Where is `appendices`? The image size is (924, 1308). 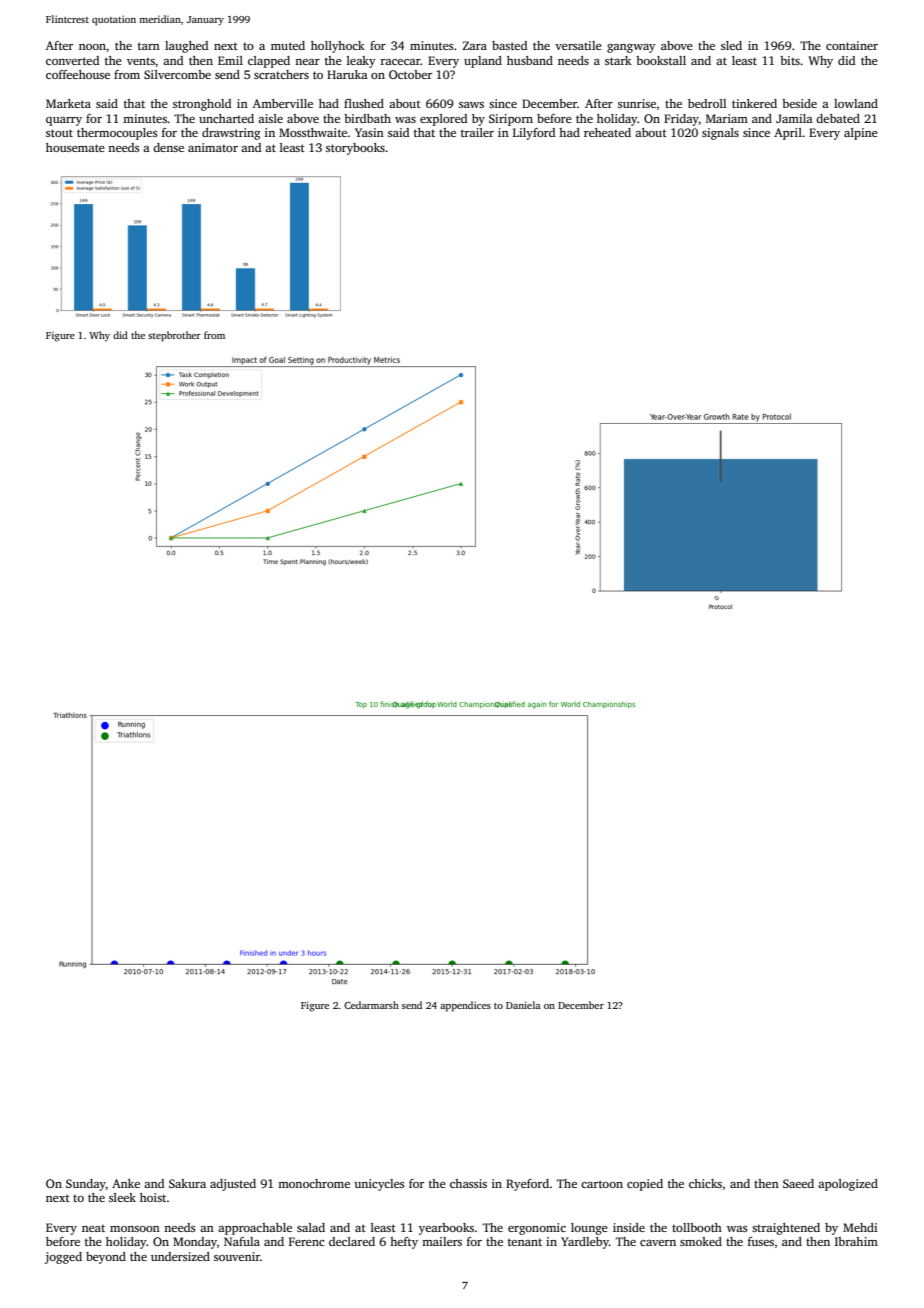 appendices is located at coordinates (465, 1006).
